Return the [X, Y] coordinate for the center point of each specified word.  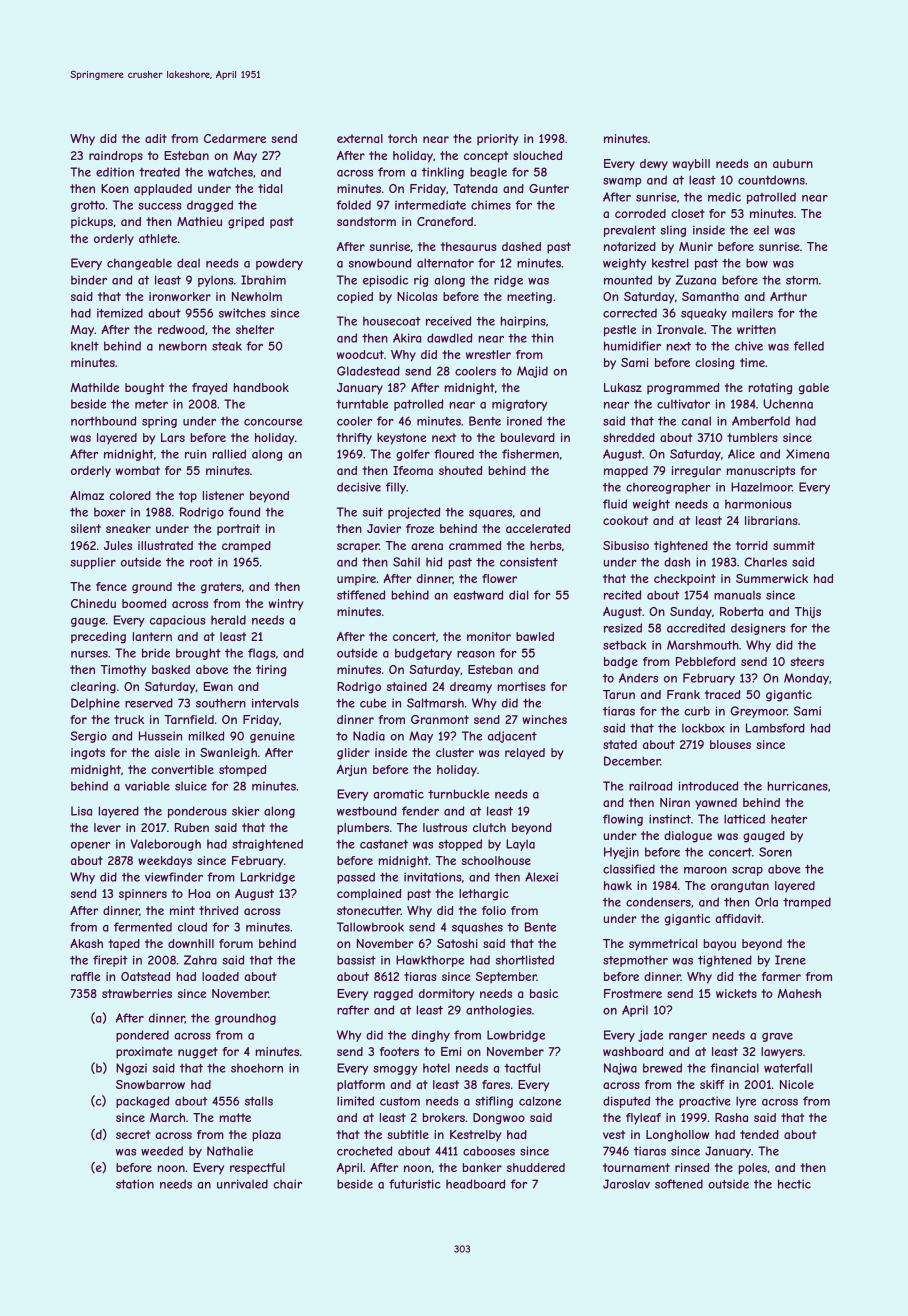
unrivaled [242, 1184]
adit [156, 138]
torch [402, 138]
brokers [444, 1117]
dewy [654, 165]
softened [679, 1184]
